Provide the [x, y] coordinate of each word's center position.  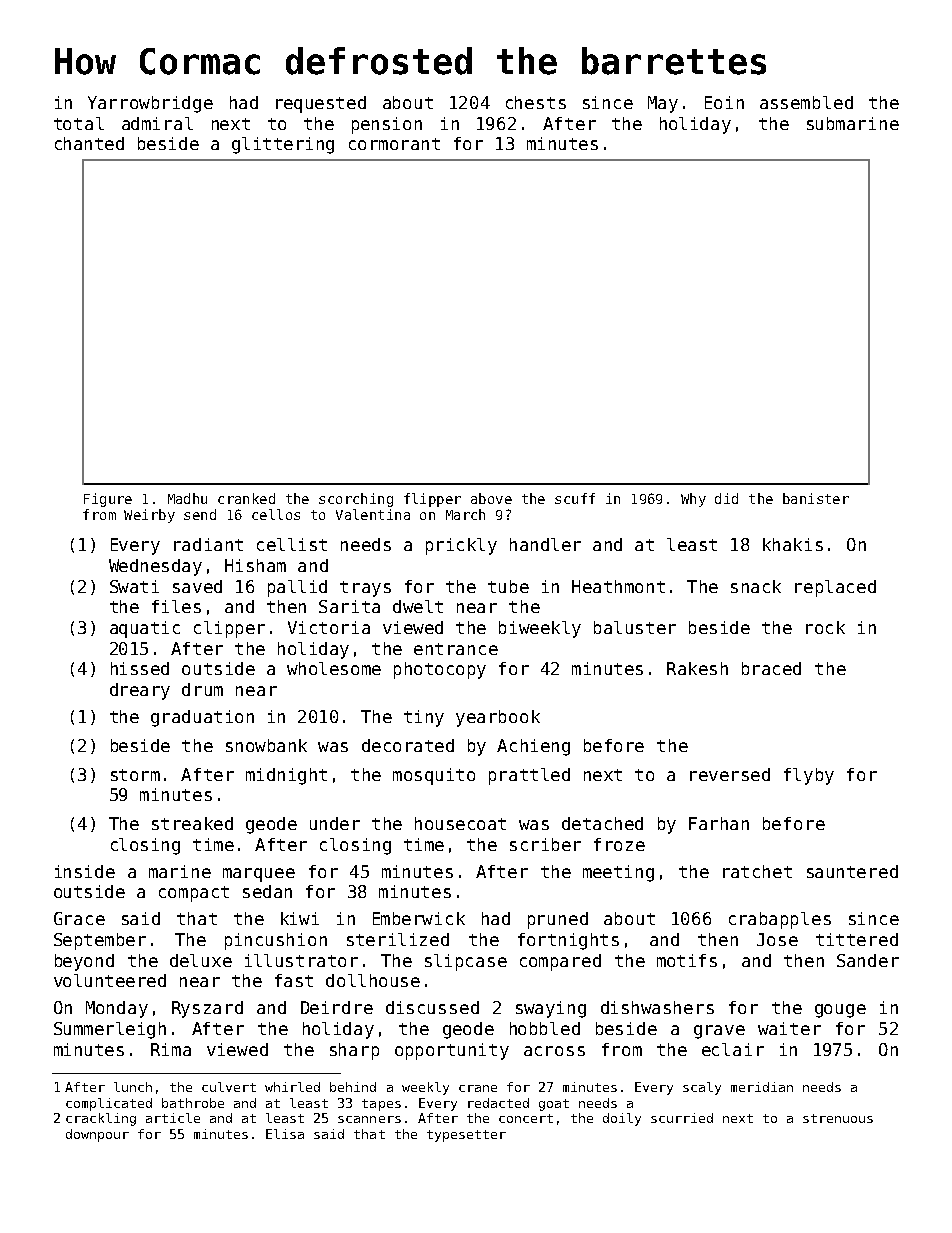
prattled [529, 776]
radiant [208, 544]
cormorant [394, 144]
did [726, 498]
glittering [283, 145]
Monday [117, 1009]
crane [478, 1088]
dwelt [418, 606]
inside [85, 871]
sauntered [852, 871]
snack [756, 586]
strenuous [838, 1118]
